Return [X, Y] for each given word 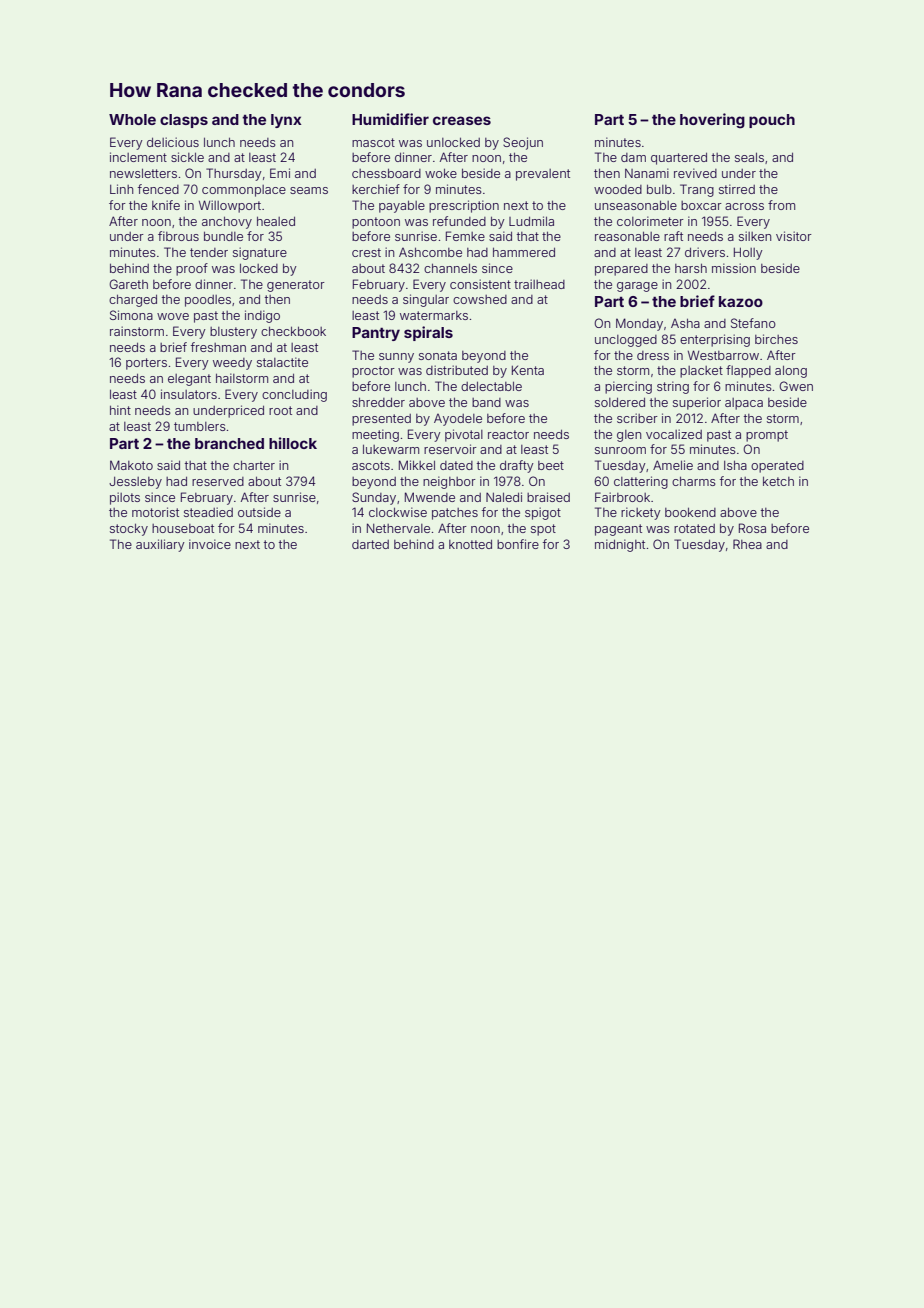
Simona [131, 315]
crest [366, 252]
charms [694, 481]
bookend [690, 512]
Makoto [131, 465]
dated [456, 465]
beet [551, 465]
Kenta [528, 370]
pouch [772, 121]
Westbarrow [723, 355]
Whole [132, 119]
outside [259, 512]
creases [462, 120]
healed [276, 221]
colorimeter [650, 221]
